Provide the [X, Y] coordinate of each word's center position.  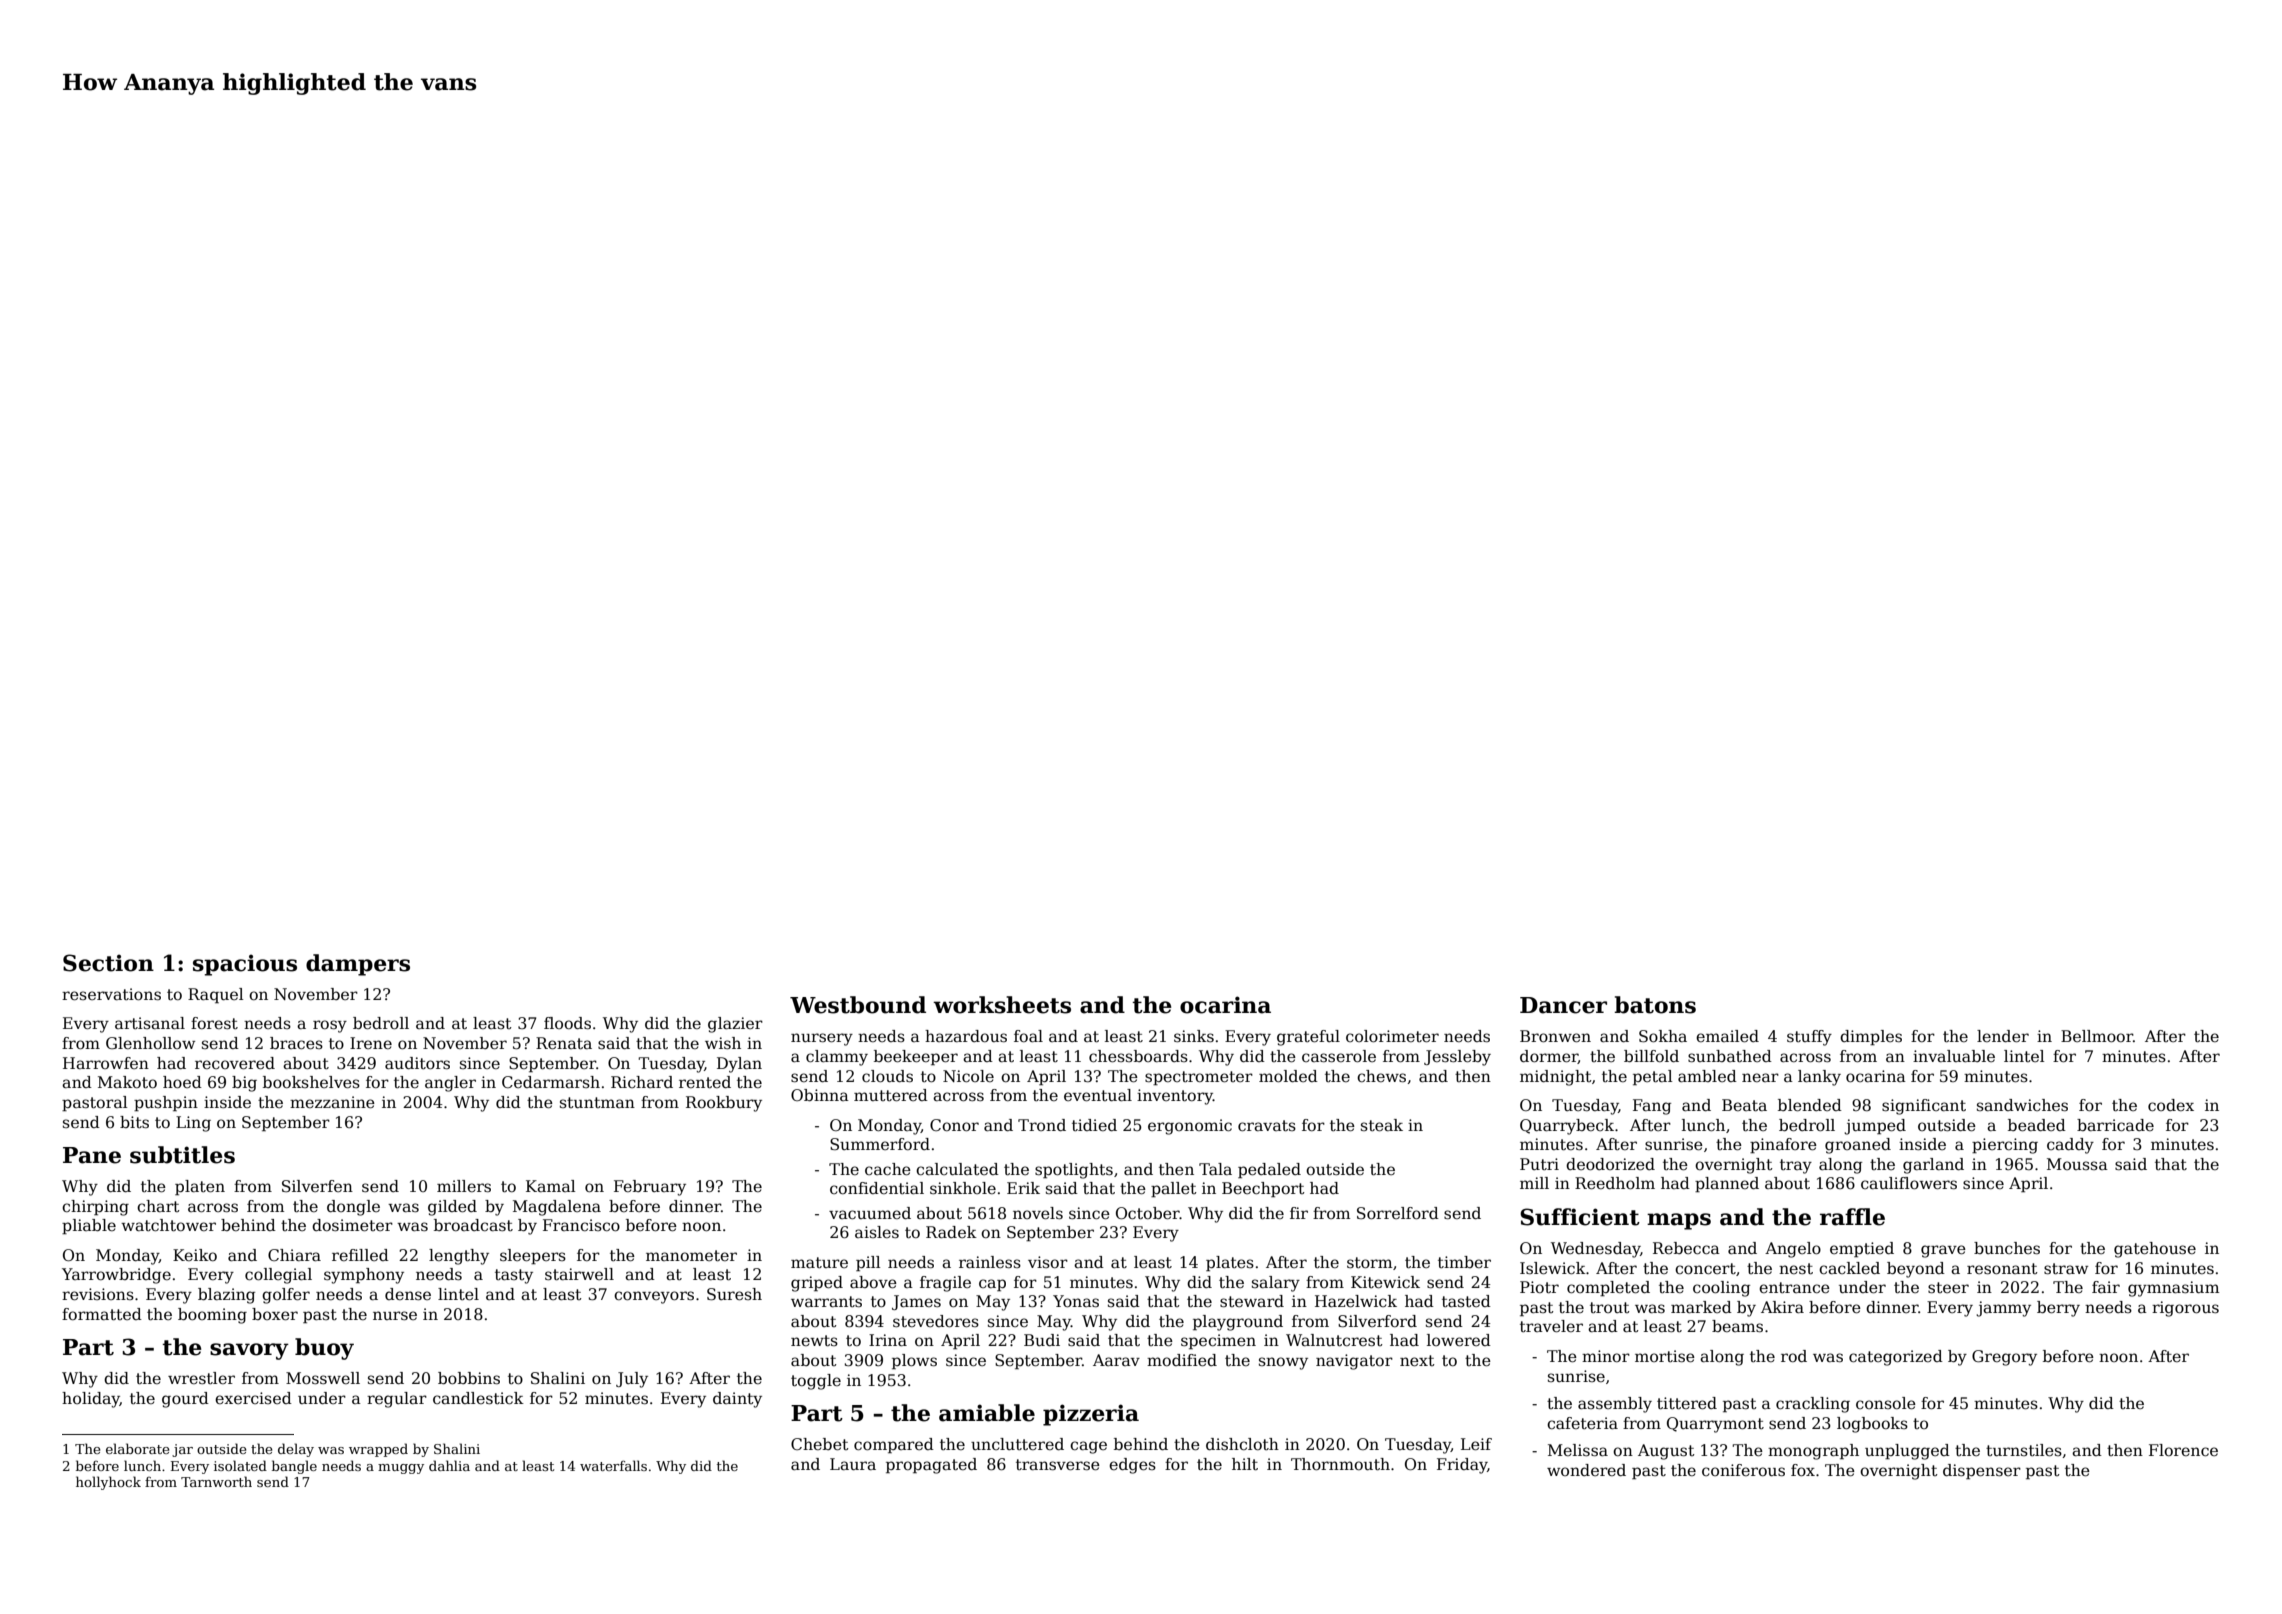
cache [888, 1169]
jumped [1875, 1127]
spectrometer [1199, 1078]
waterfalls [613, 1465]
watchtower [168, 1225]
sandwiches [2022, 1105]
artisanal [150, 1023]
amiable [987, 1413]
